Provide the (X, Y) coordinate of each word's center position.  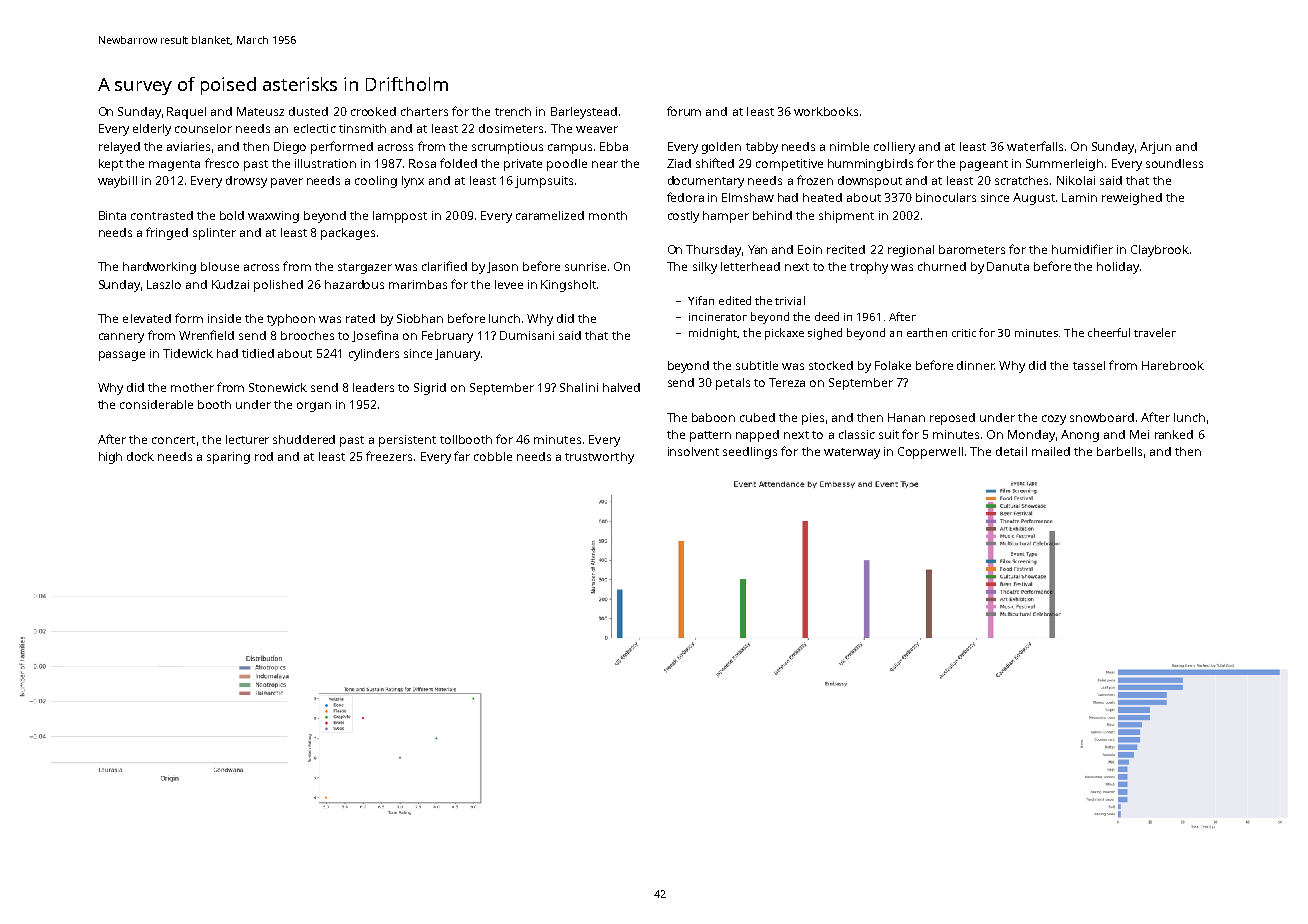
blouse (220, 266)
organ (314, 407)
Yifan (701, 300)
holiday (1118, 268)
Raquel (186, 113)
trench (513, 111)
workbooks (826, 111)
